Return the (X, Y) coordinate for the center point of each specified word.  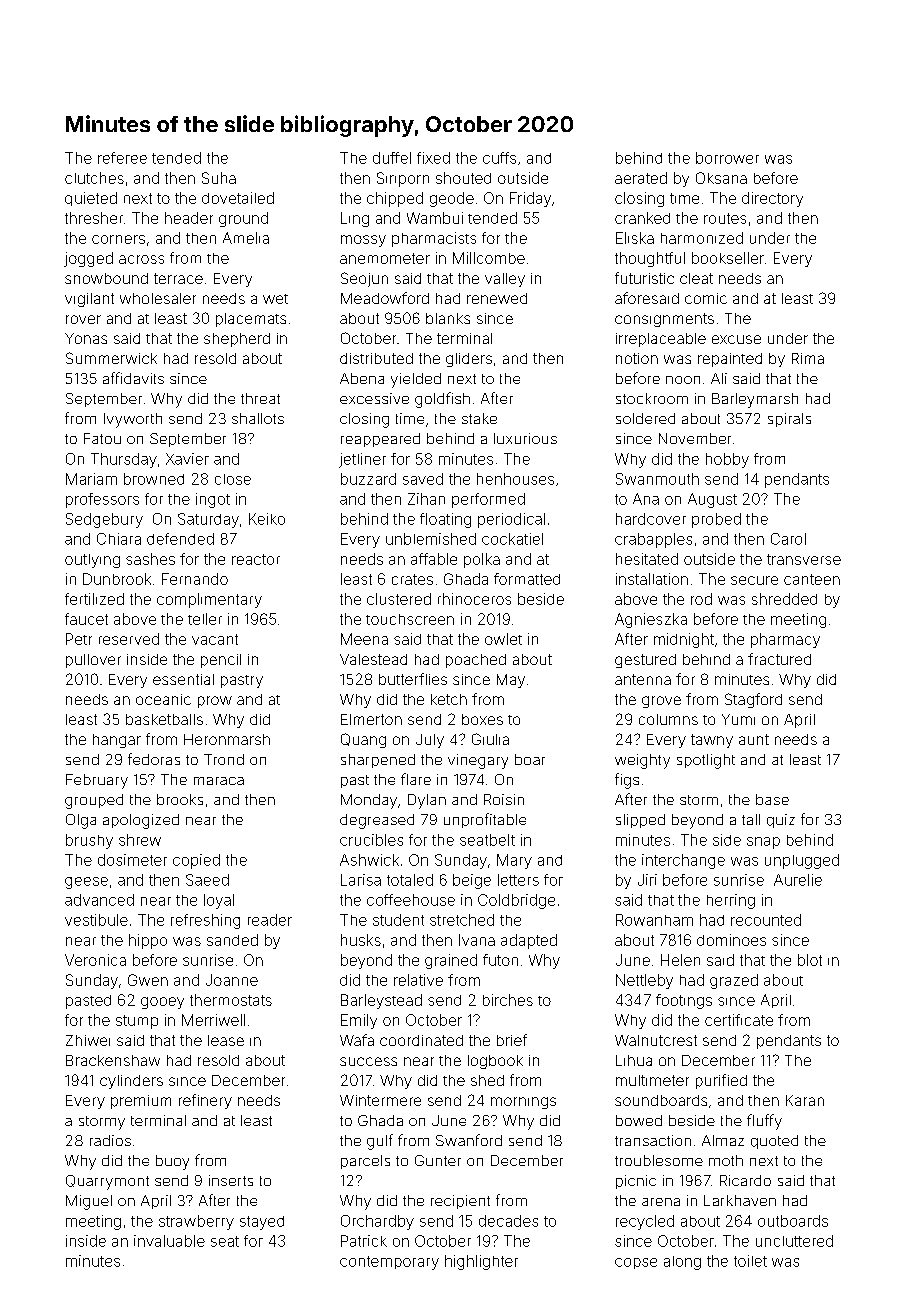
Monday (369, 801)
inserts (231, 1180)
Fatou (102, 438)
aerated (641, 178)
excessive (374, 398)
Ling (355, 219)
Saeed (207, 880)
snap (763, 843)
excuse (736, 339)
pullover (93, 661)
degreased (377, 821)
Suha (219, 178)
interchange (683, 861)
